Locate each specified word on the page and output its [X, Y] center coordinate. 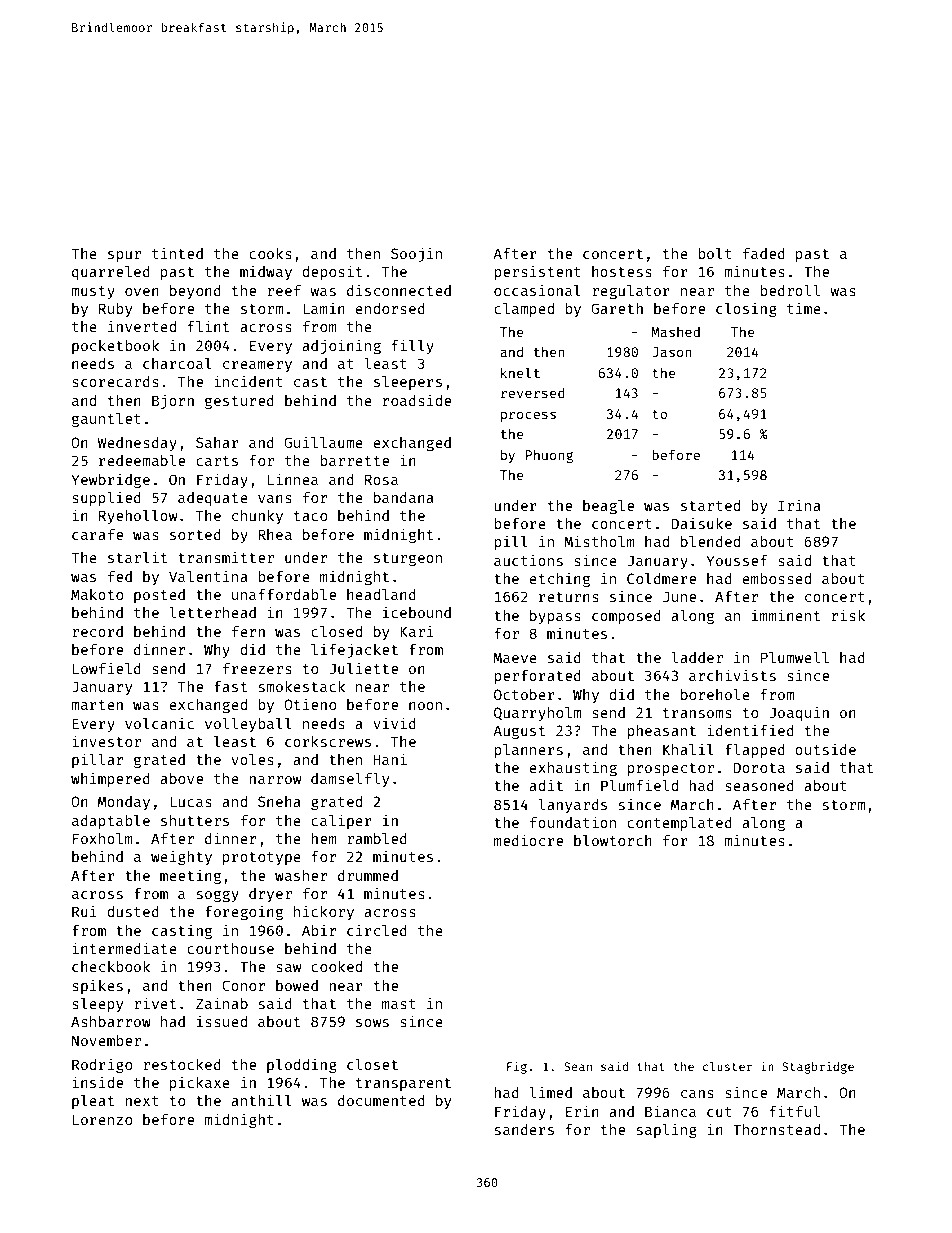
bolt [715, 253]
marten [97, 705]
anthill [261, 1100]
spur [124, 256]
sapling [667, 1130]
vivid [394, 723]
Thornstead [776, 1129]
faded [764, 253]
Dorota [759, 767]
